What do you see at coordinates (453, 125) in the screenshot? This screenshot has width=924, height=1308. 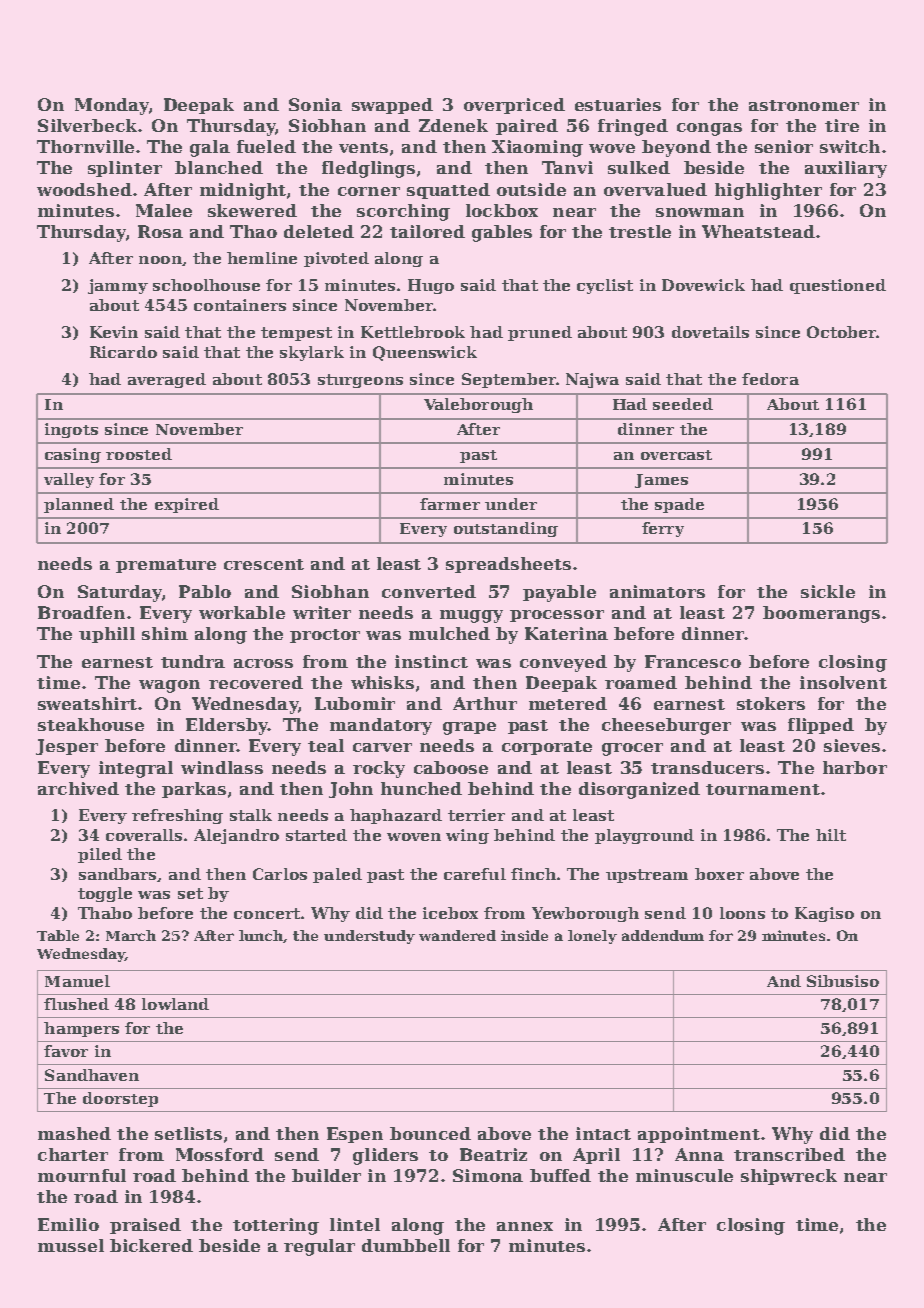 I see `Zdenek` at bounding box center [453, 125].
